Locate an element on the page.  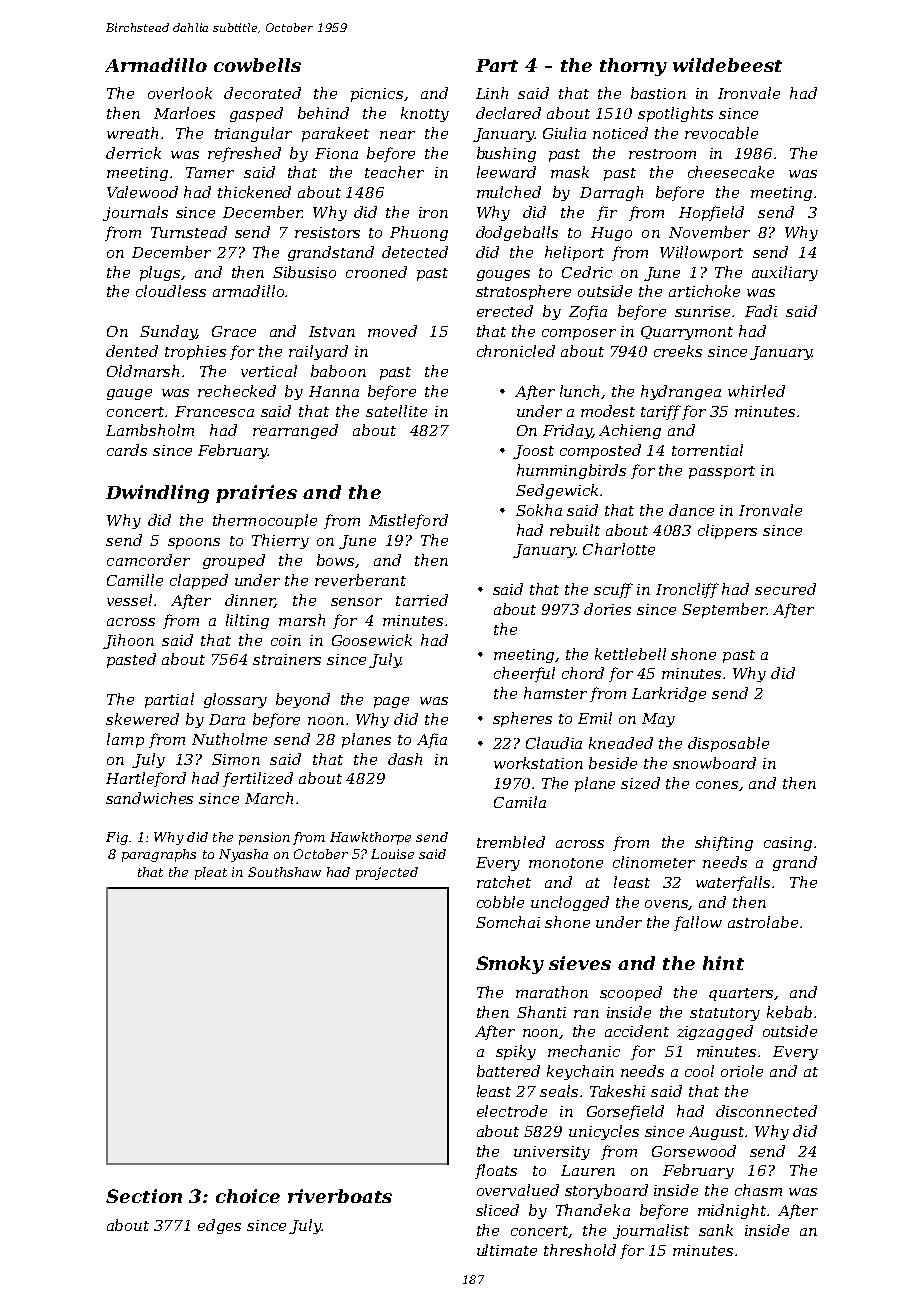
hint is located at coordinates (723, 963).
